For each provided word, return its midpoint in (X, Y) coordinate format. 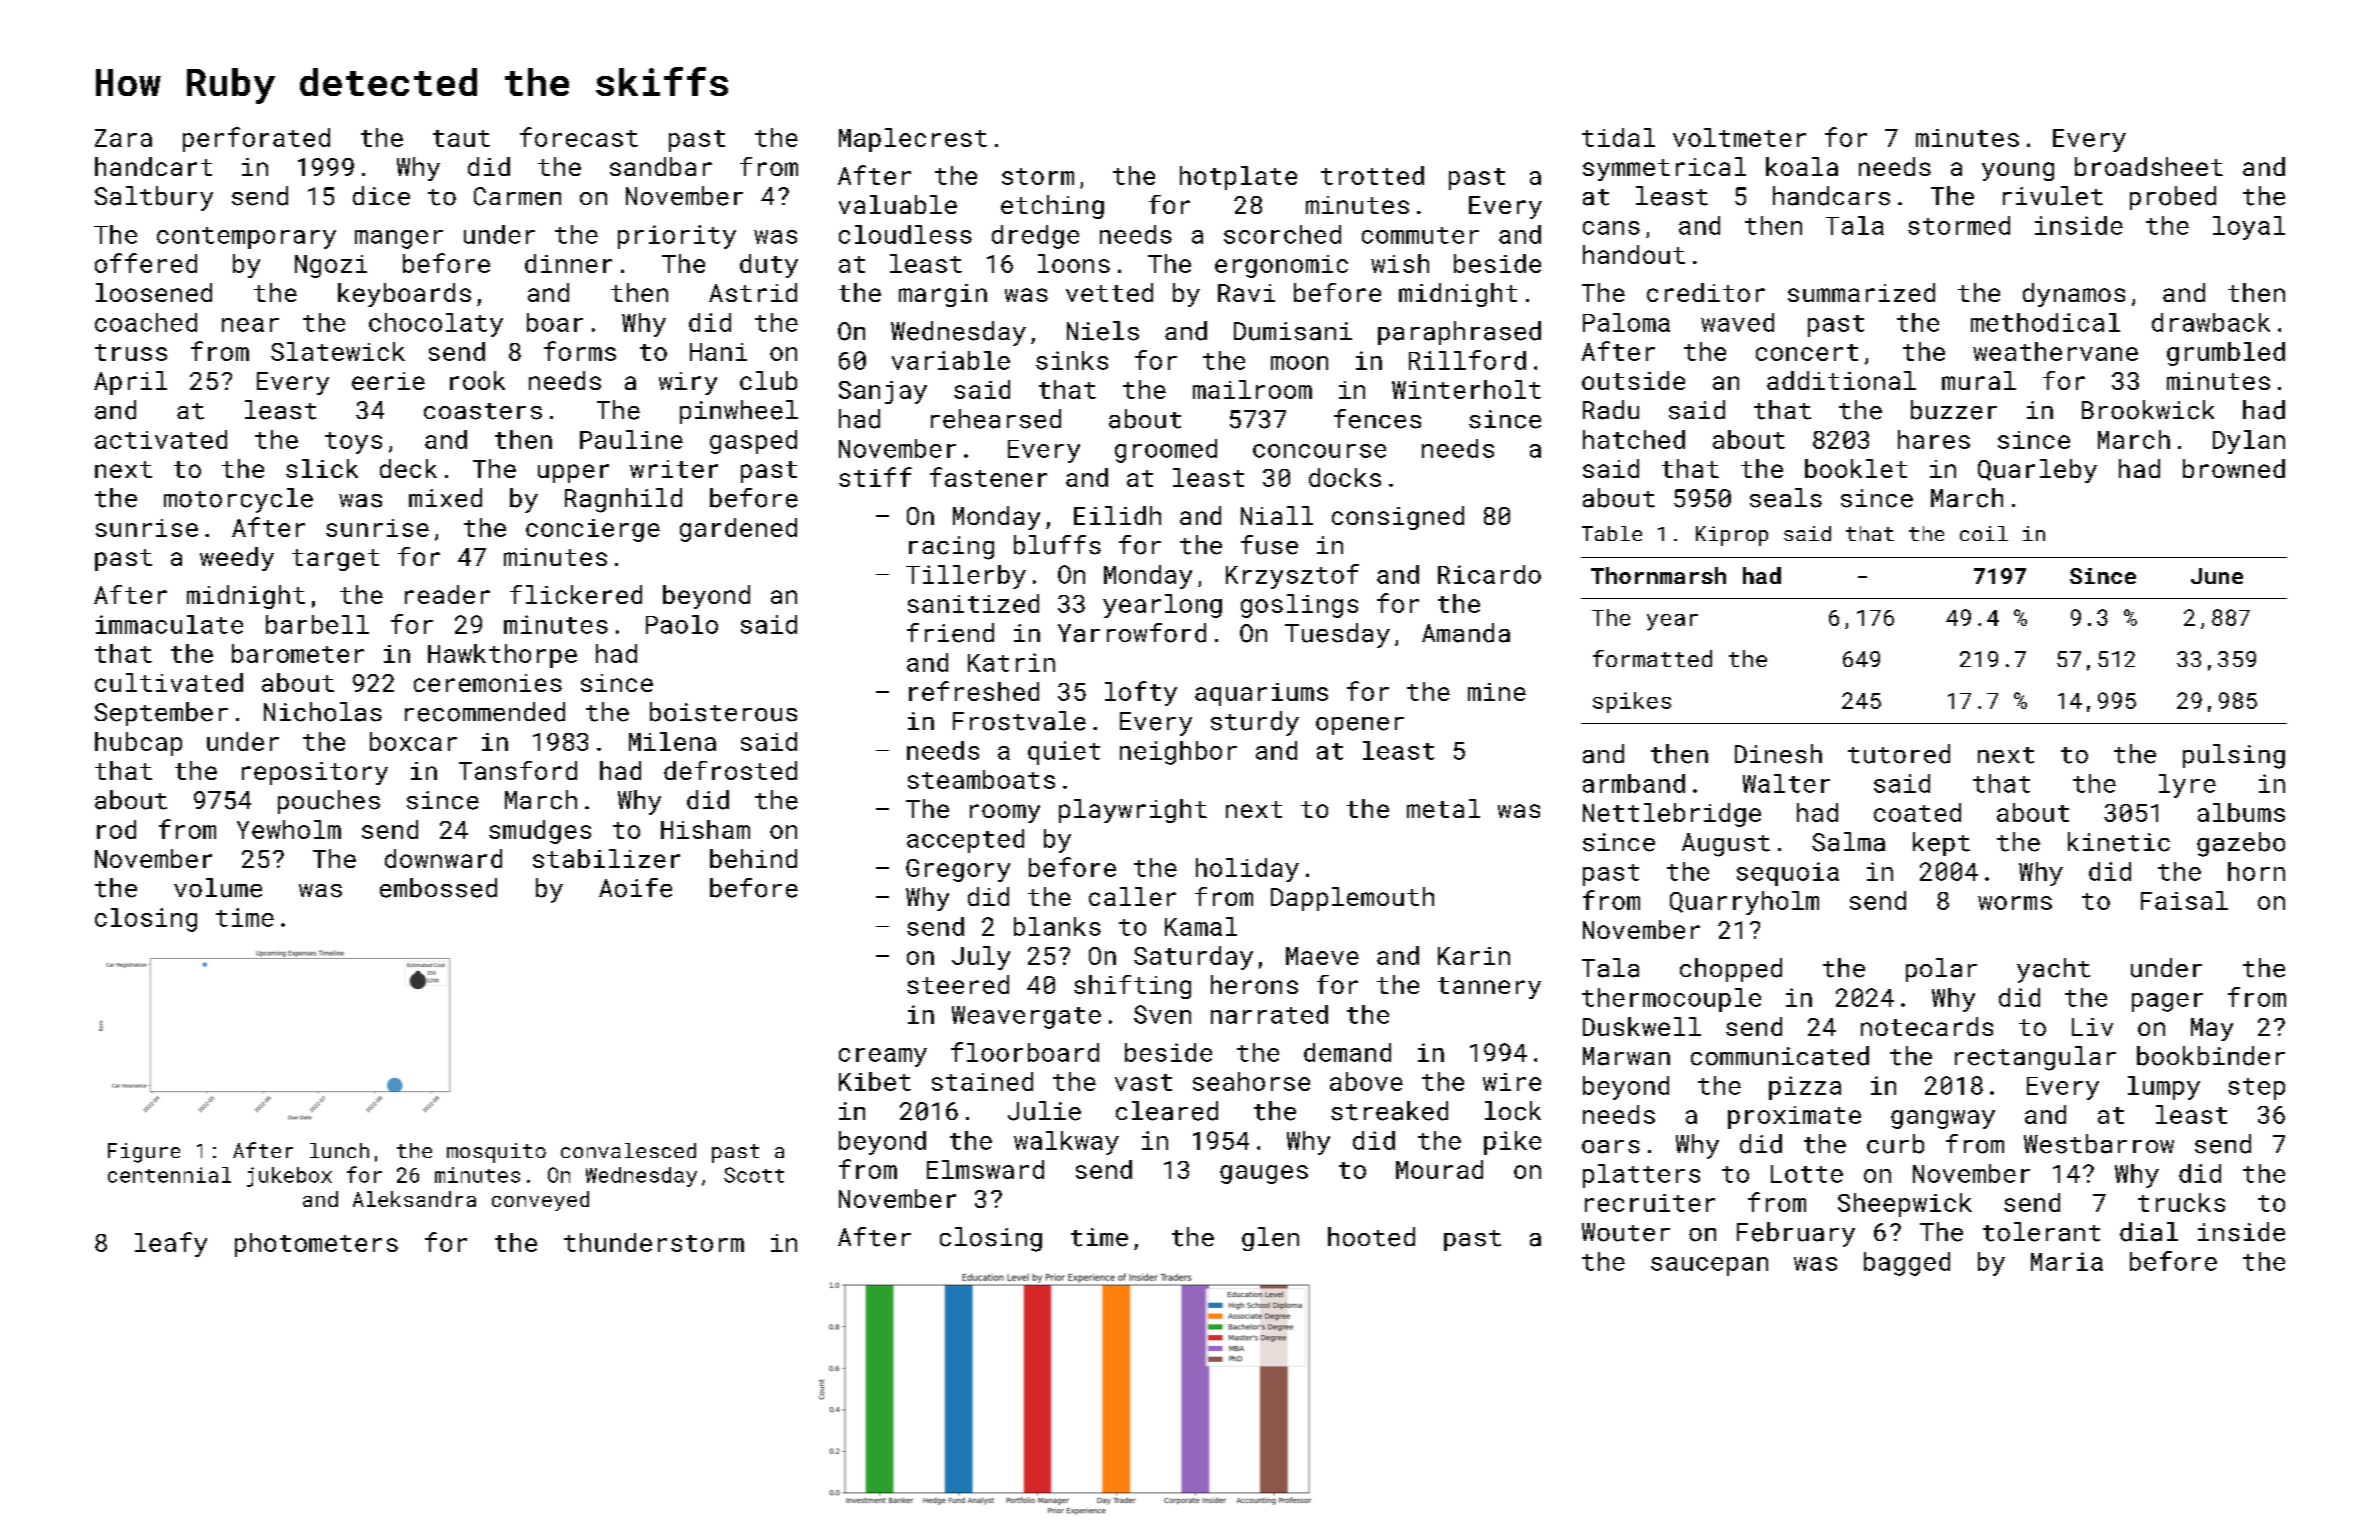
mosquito (496, 1153)
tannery (1489, 988)
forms (580, 351)
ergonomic (1281, 266)
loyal (2249, 228)
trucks (2181, 1202)
